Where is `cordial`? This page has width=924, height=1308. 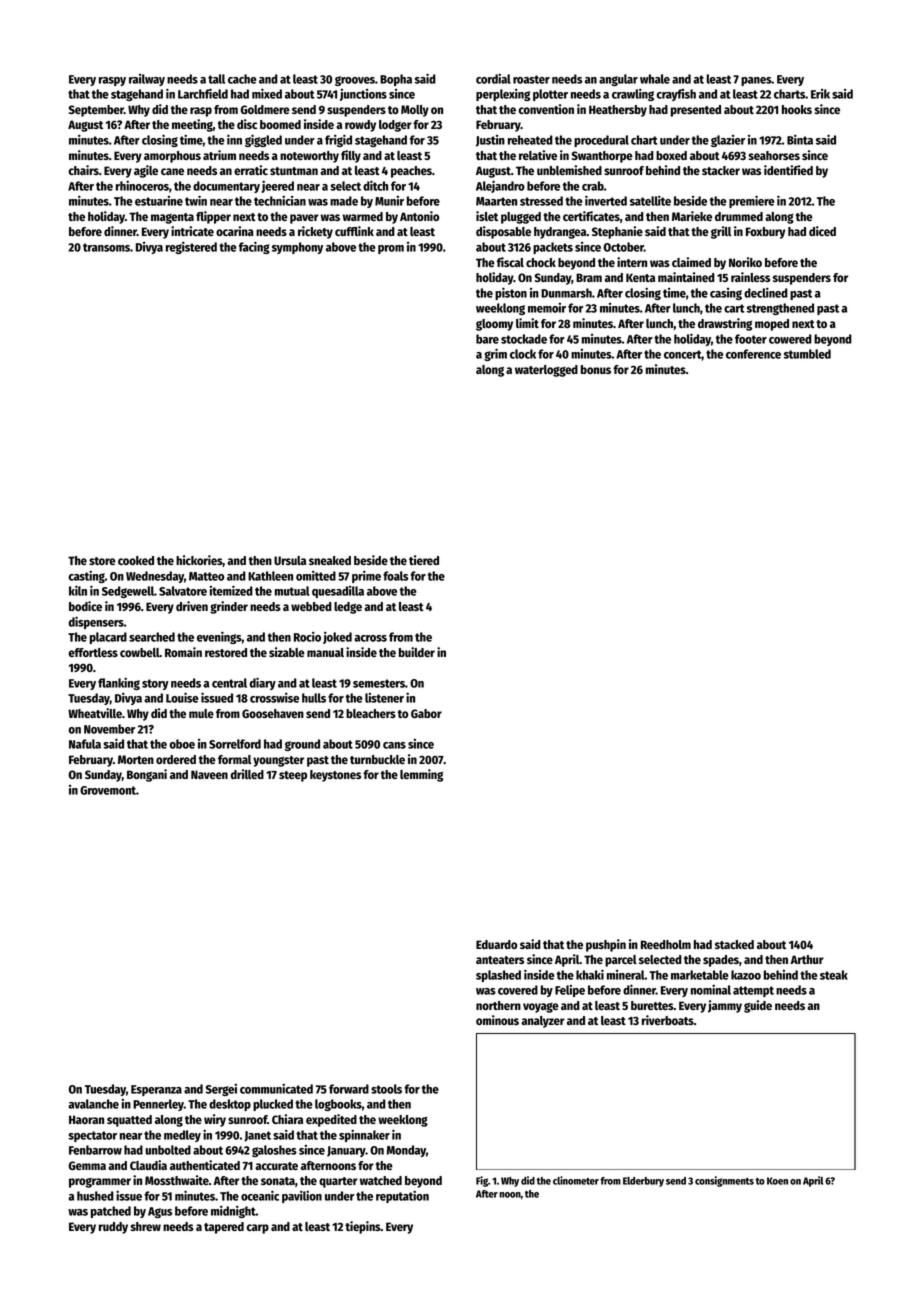
cordial is located at coordinates (493, 78).
